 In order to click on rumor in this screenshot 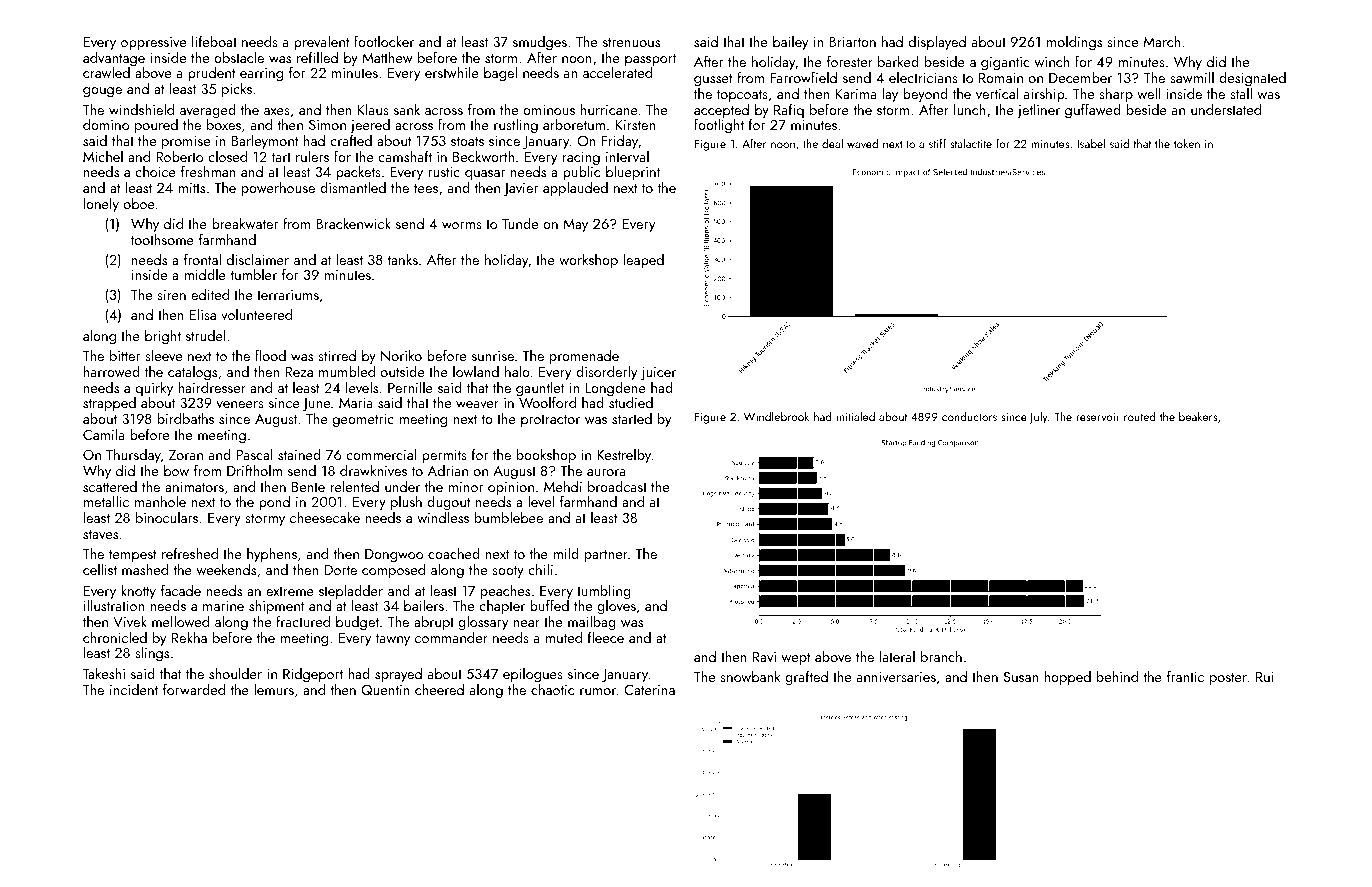, I will do `click(598, 691)`.
